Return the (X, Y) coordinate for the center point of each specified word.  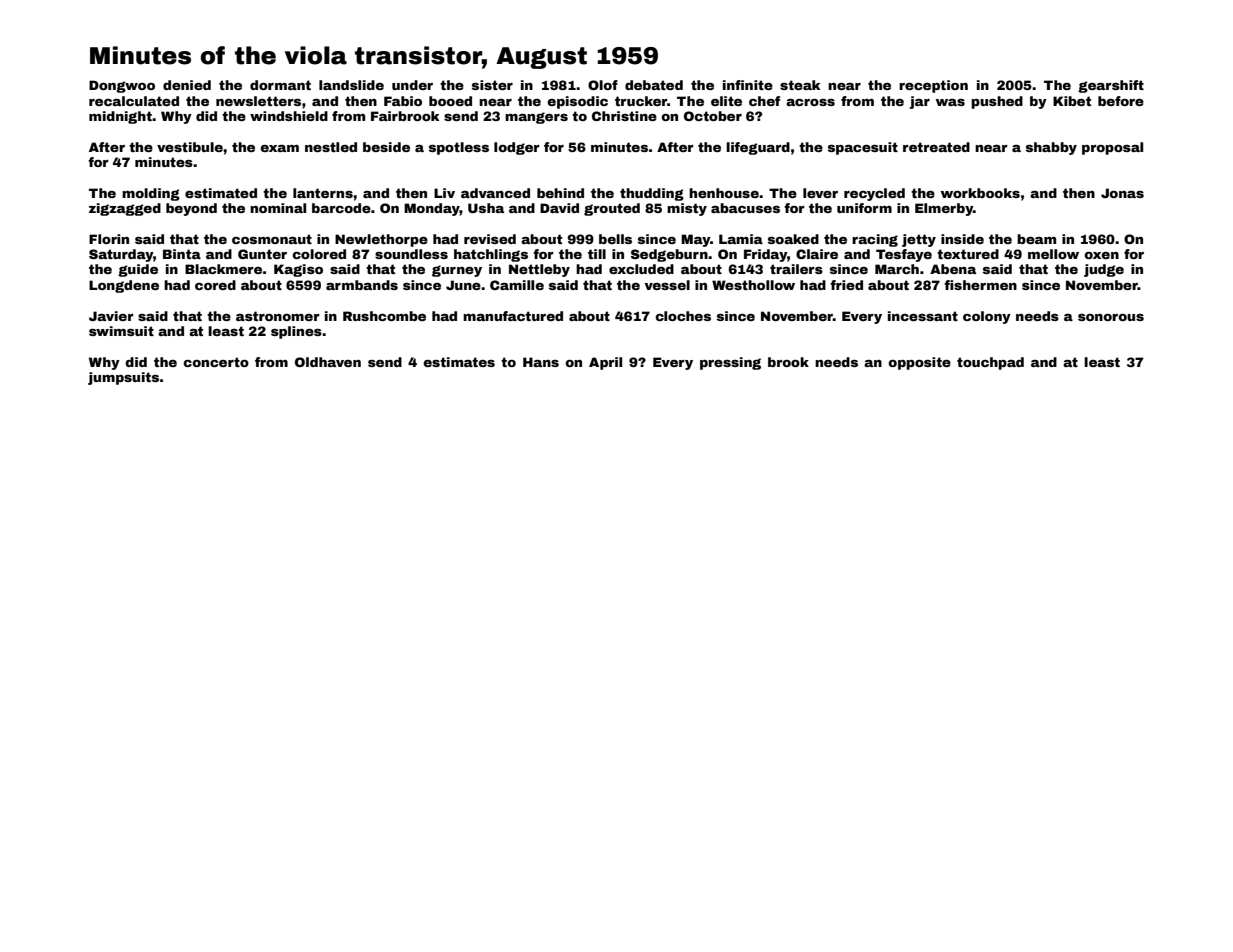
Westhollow (753, 285)
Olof (603, 85)
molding (151, 194)
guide (138, 270)
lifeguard (758, 148)
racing (875, 240)
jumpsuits (123, 378)
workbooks (980, 193)
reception (933, 86)
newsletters (258, 101)
